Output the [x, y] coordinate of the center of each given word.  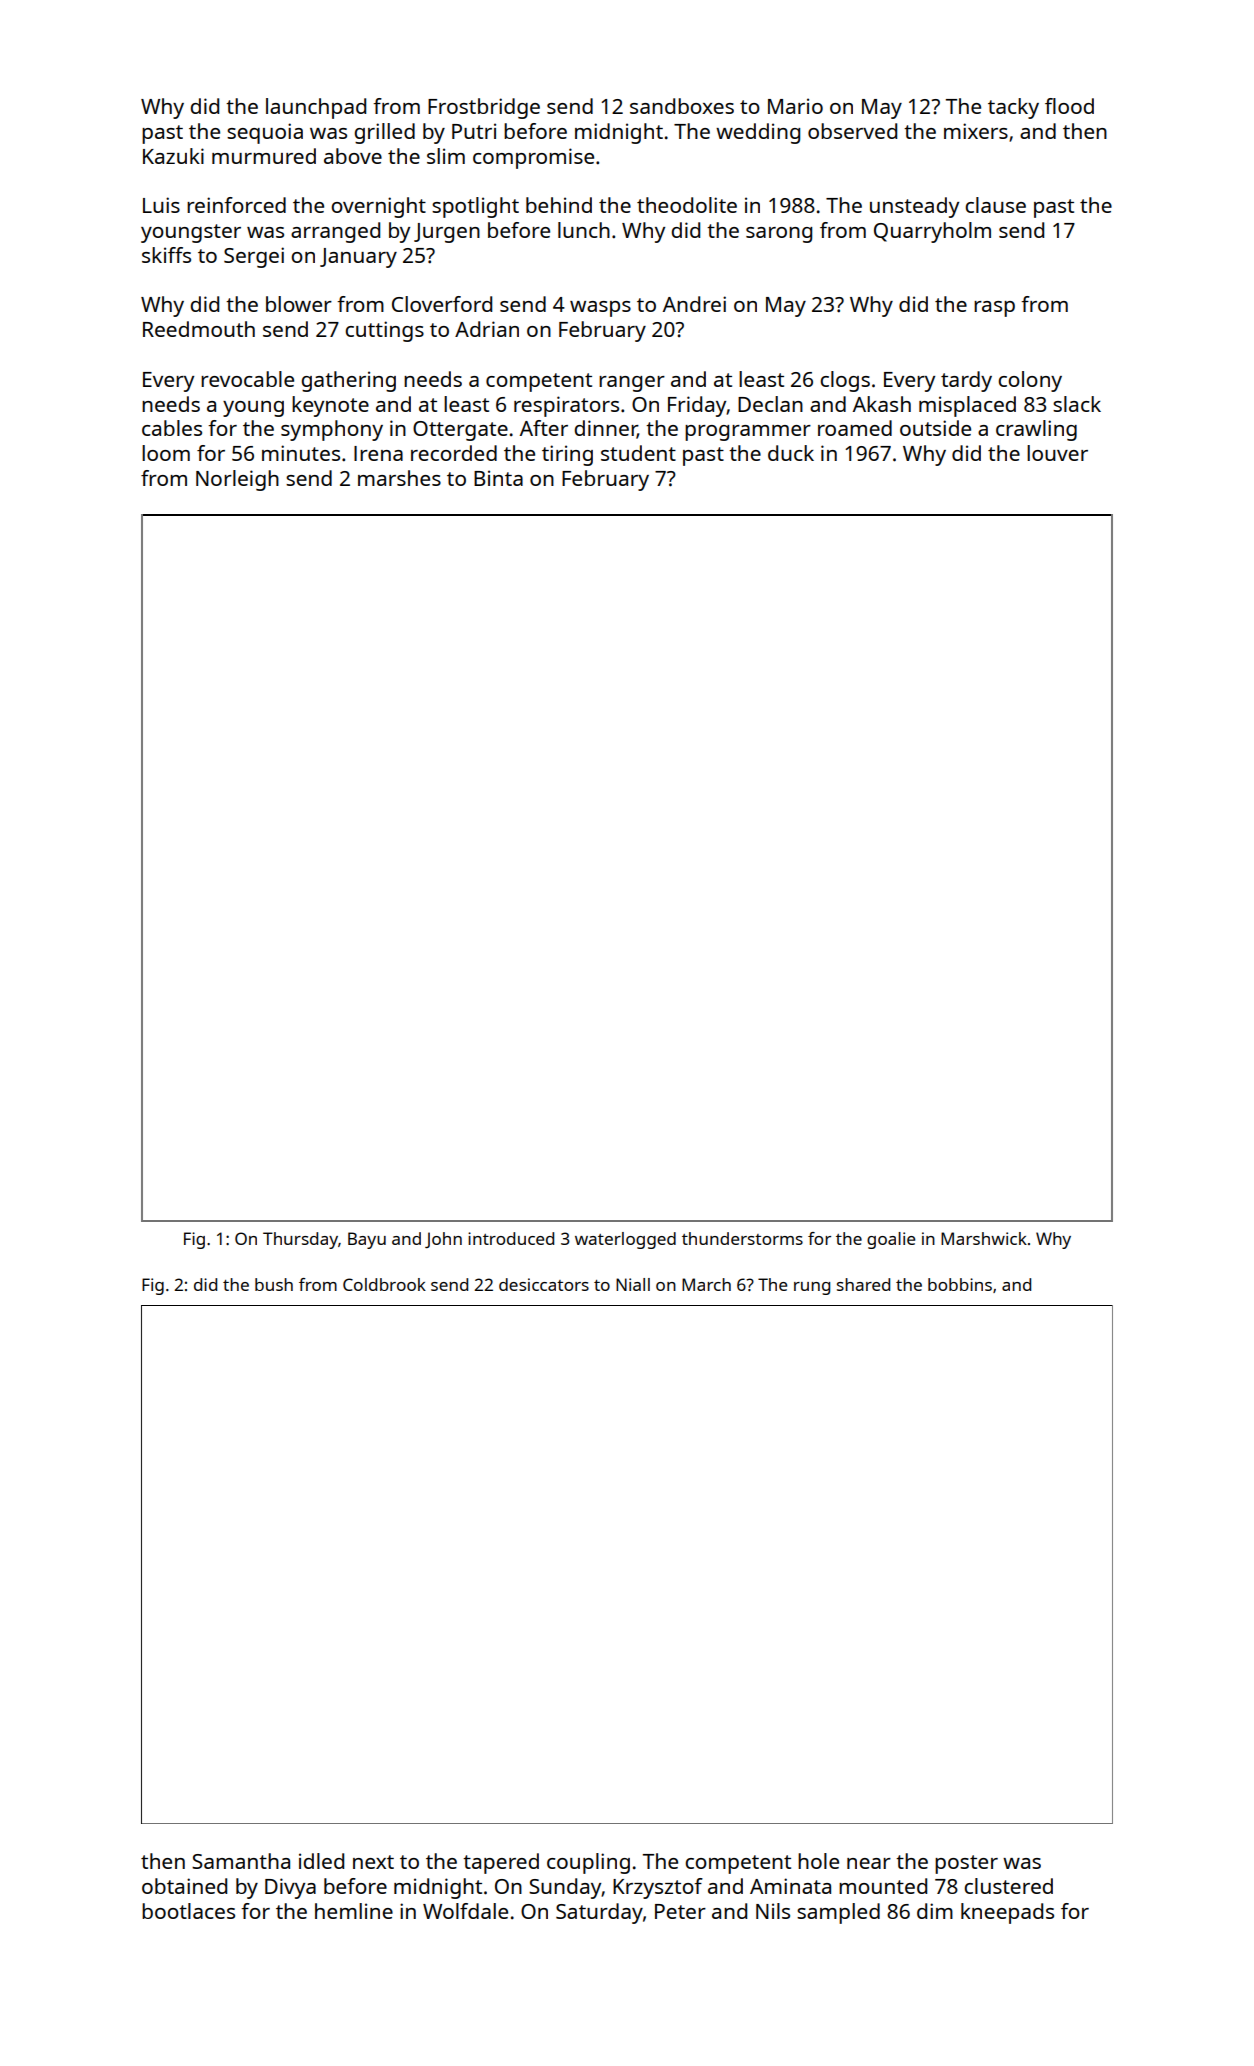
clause [995, 205]
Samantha [241, 1861]
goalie [891, 1240]
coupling [588, 1863]
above [353, 156]
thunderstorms [742, 1238]
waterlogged [625, 1240]
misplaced [967, 406]
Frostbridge [484, 108]
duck [791, 453]
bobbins [960, 1284]
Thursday [300, 1240]
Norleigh [237, 480]
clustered [1008, 1886]
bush [274, 1284]
